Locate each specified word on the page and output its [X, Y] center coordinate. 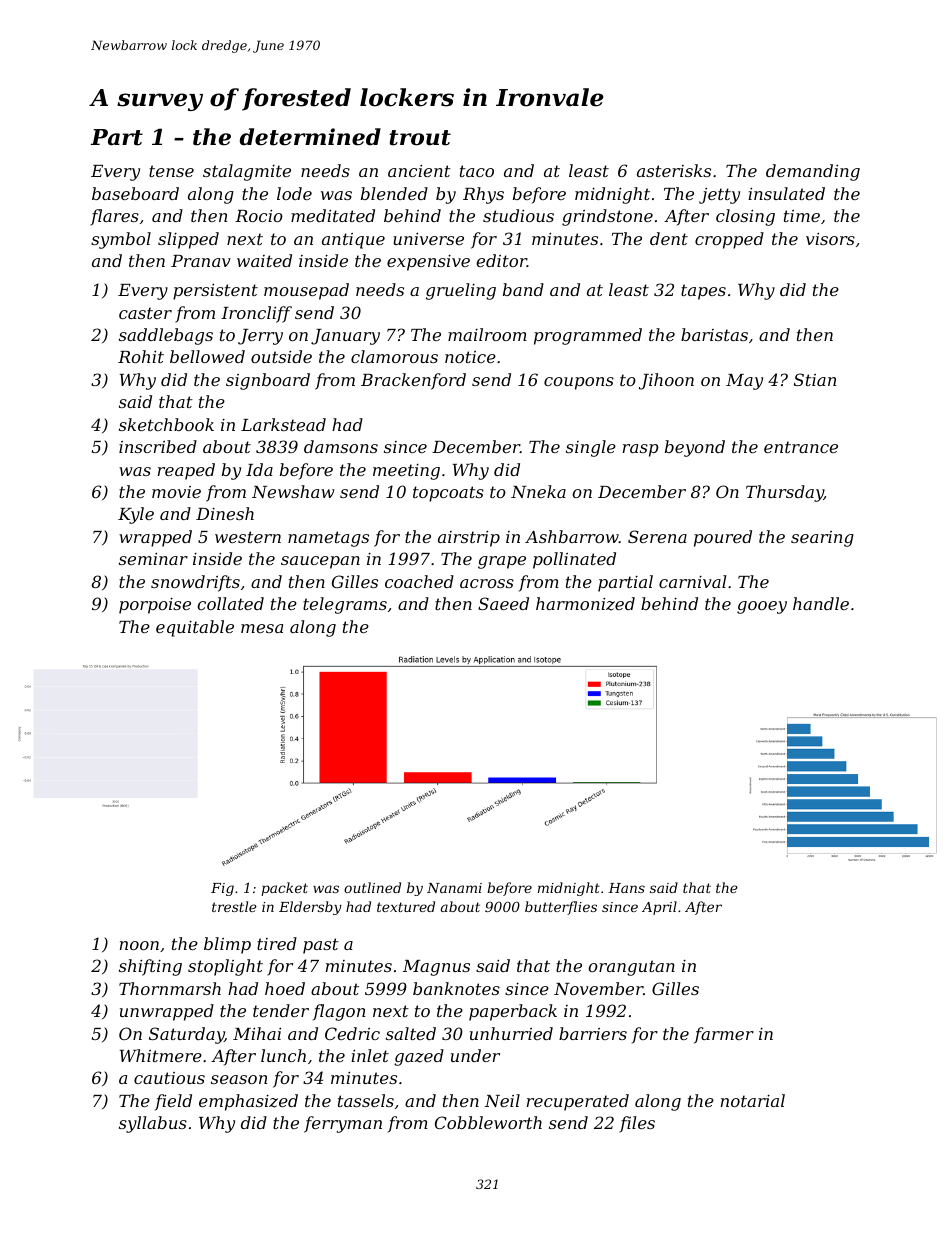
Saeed [503, 603]
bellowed [207, 356]
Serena [657, 536]
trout [420, 138]
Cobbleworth [488, 1122]
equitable [195, 628]
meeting [406, 472]
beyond [695, 448]
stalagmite [247, 172]
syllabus [153, 1124]
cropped [729, 240]
